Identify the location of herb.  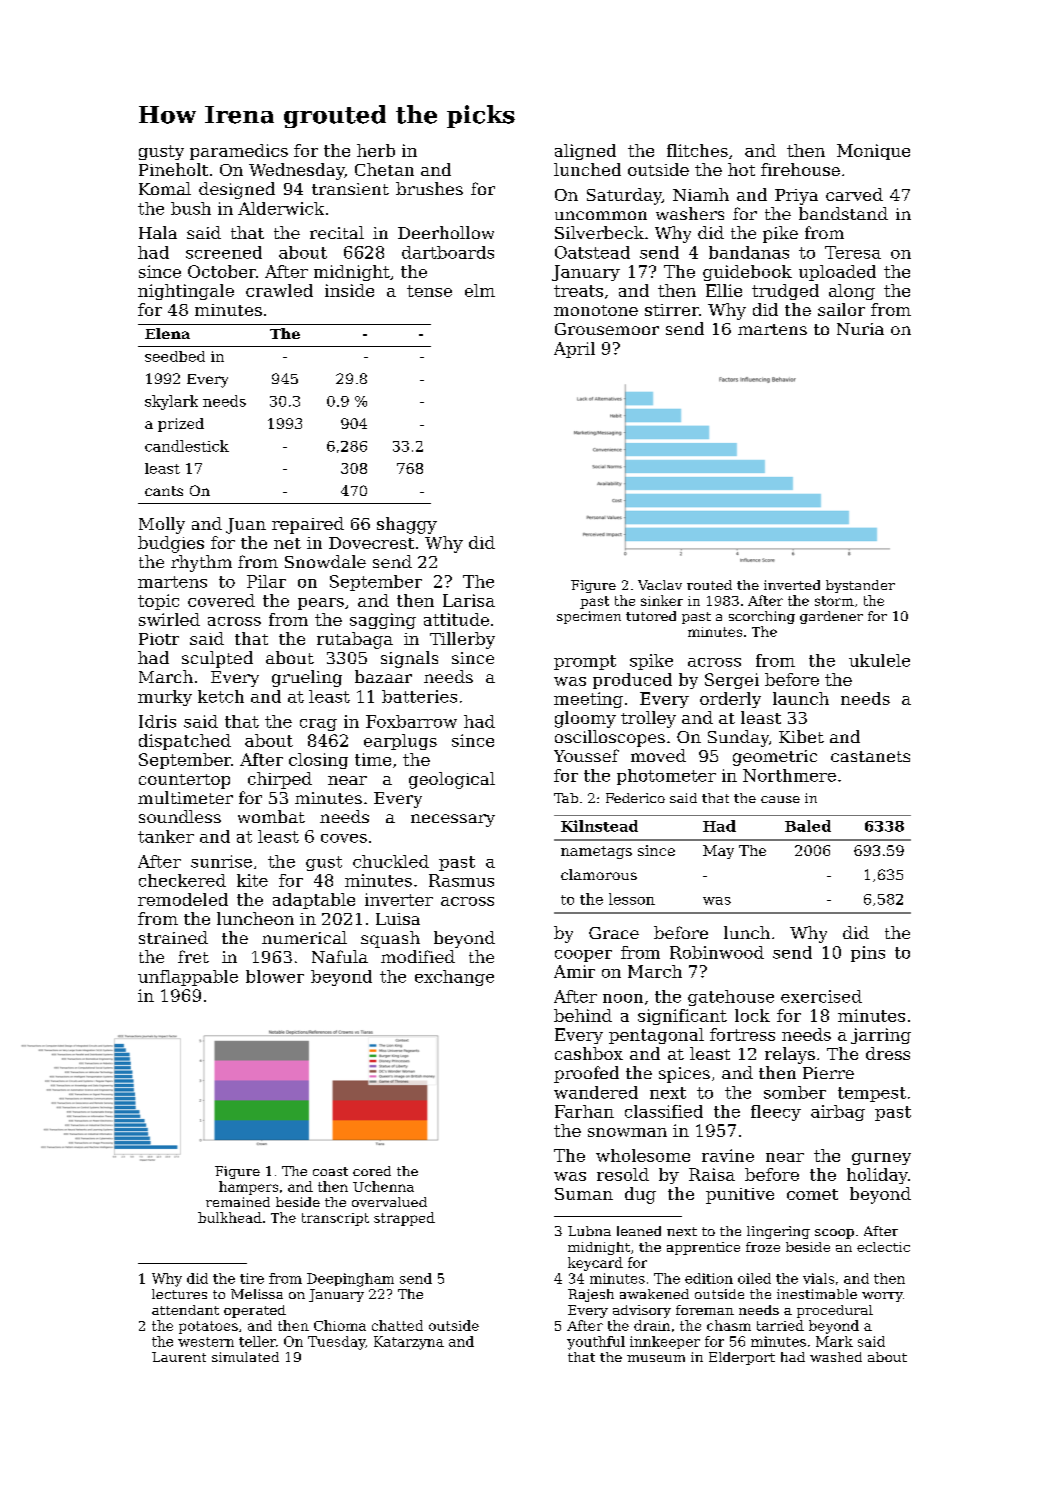
(376, 150).
